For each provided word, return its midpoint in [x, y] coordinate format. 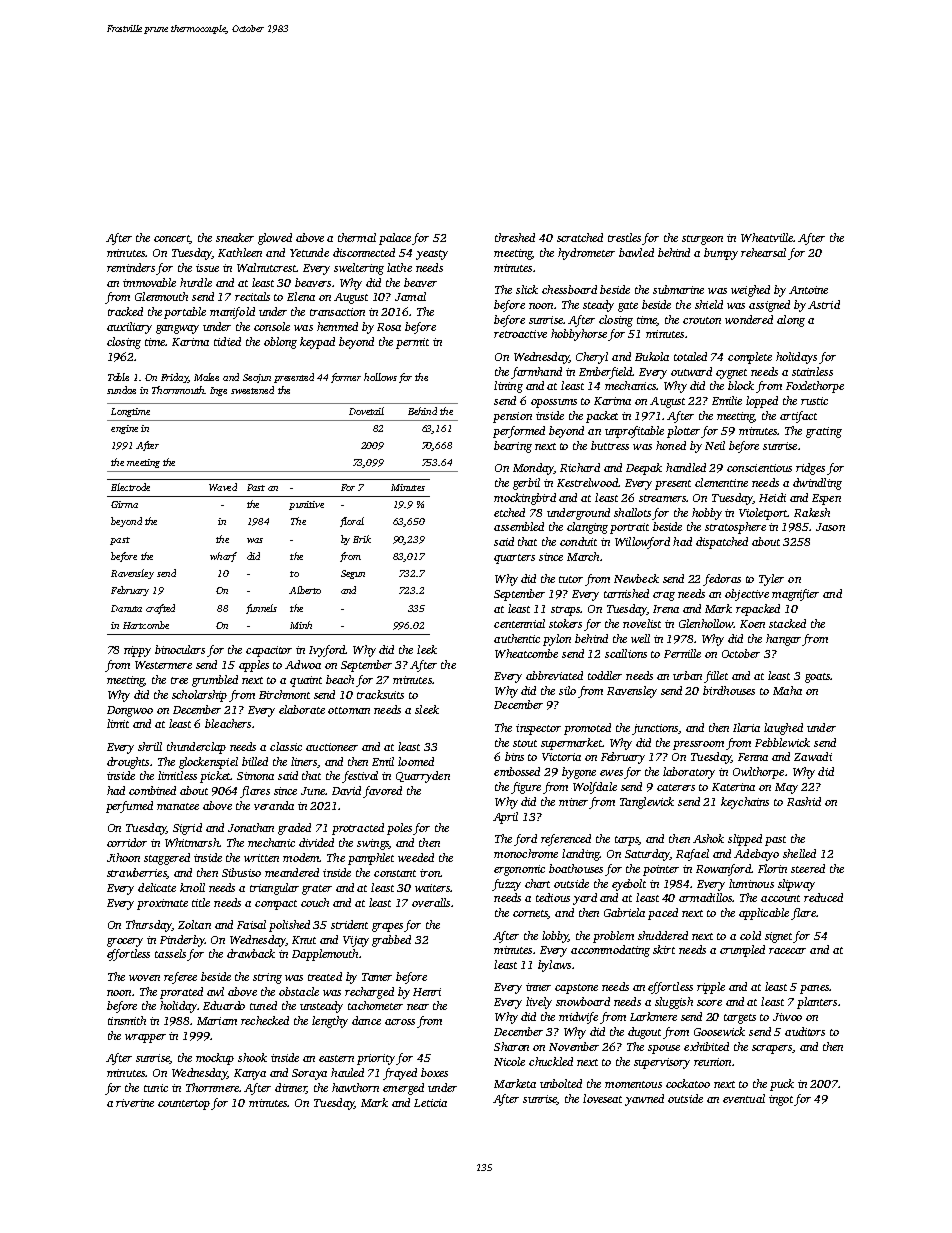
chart [537, 883]
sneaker [235, 237]
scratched [580, 237]
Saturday [647, 855]
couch [315, 902]
